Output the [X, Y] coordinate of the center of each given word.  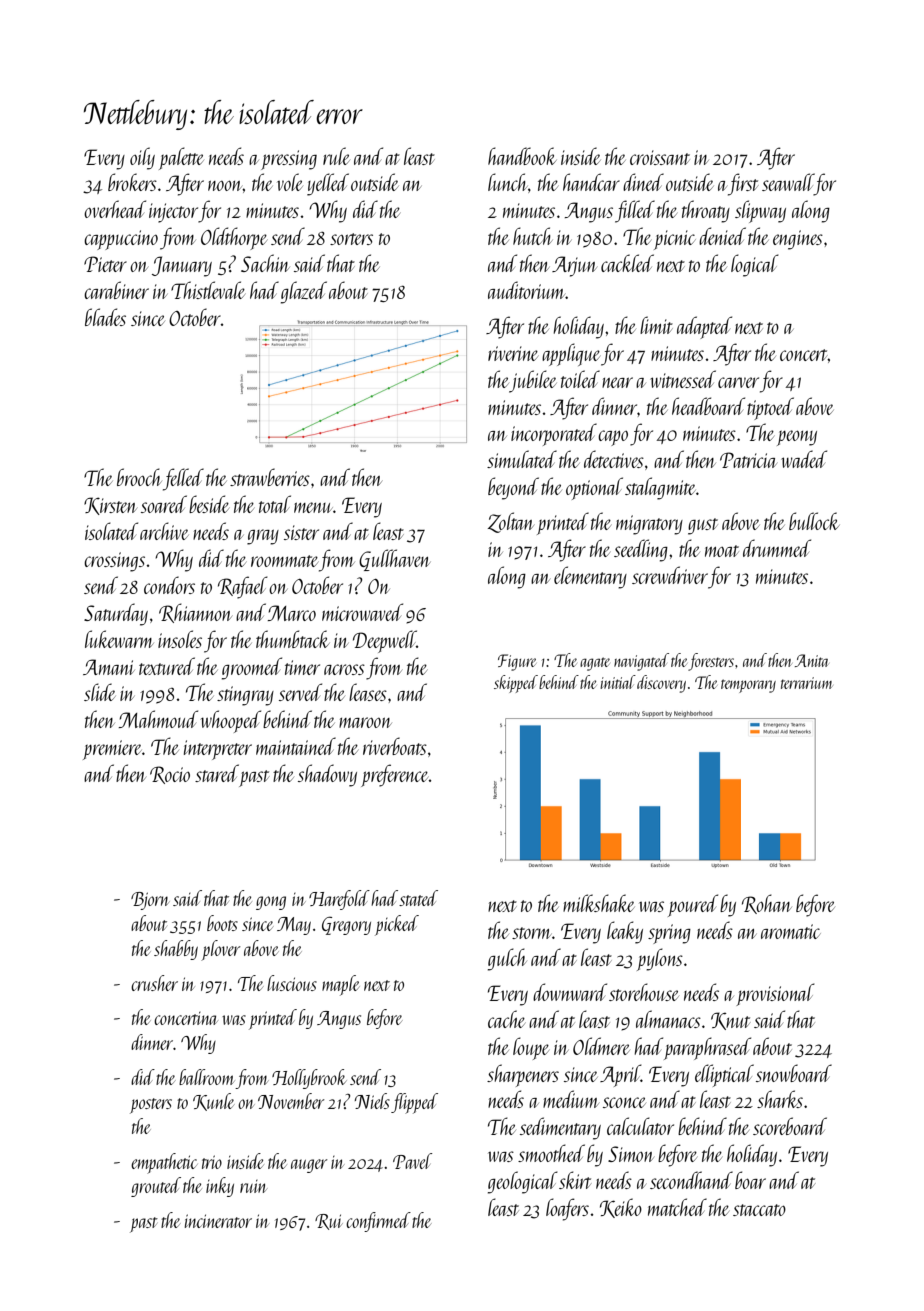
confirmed [378, 1222]
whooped [231, 721]
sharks [780, 1099]
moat [722, 551]
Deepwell [385, 641]
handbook [522, 156]
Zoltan [511, 522]
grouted [156, 1187]
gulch [507, 959]
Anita [812, 660]
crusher [154, 983]
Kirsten [110, 506]
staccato [759, 1210]
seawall [788, 182]
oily [142, 158]
